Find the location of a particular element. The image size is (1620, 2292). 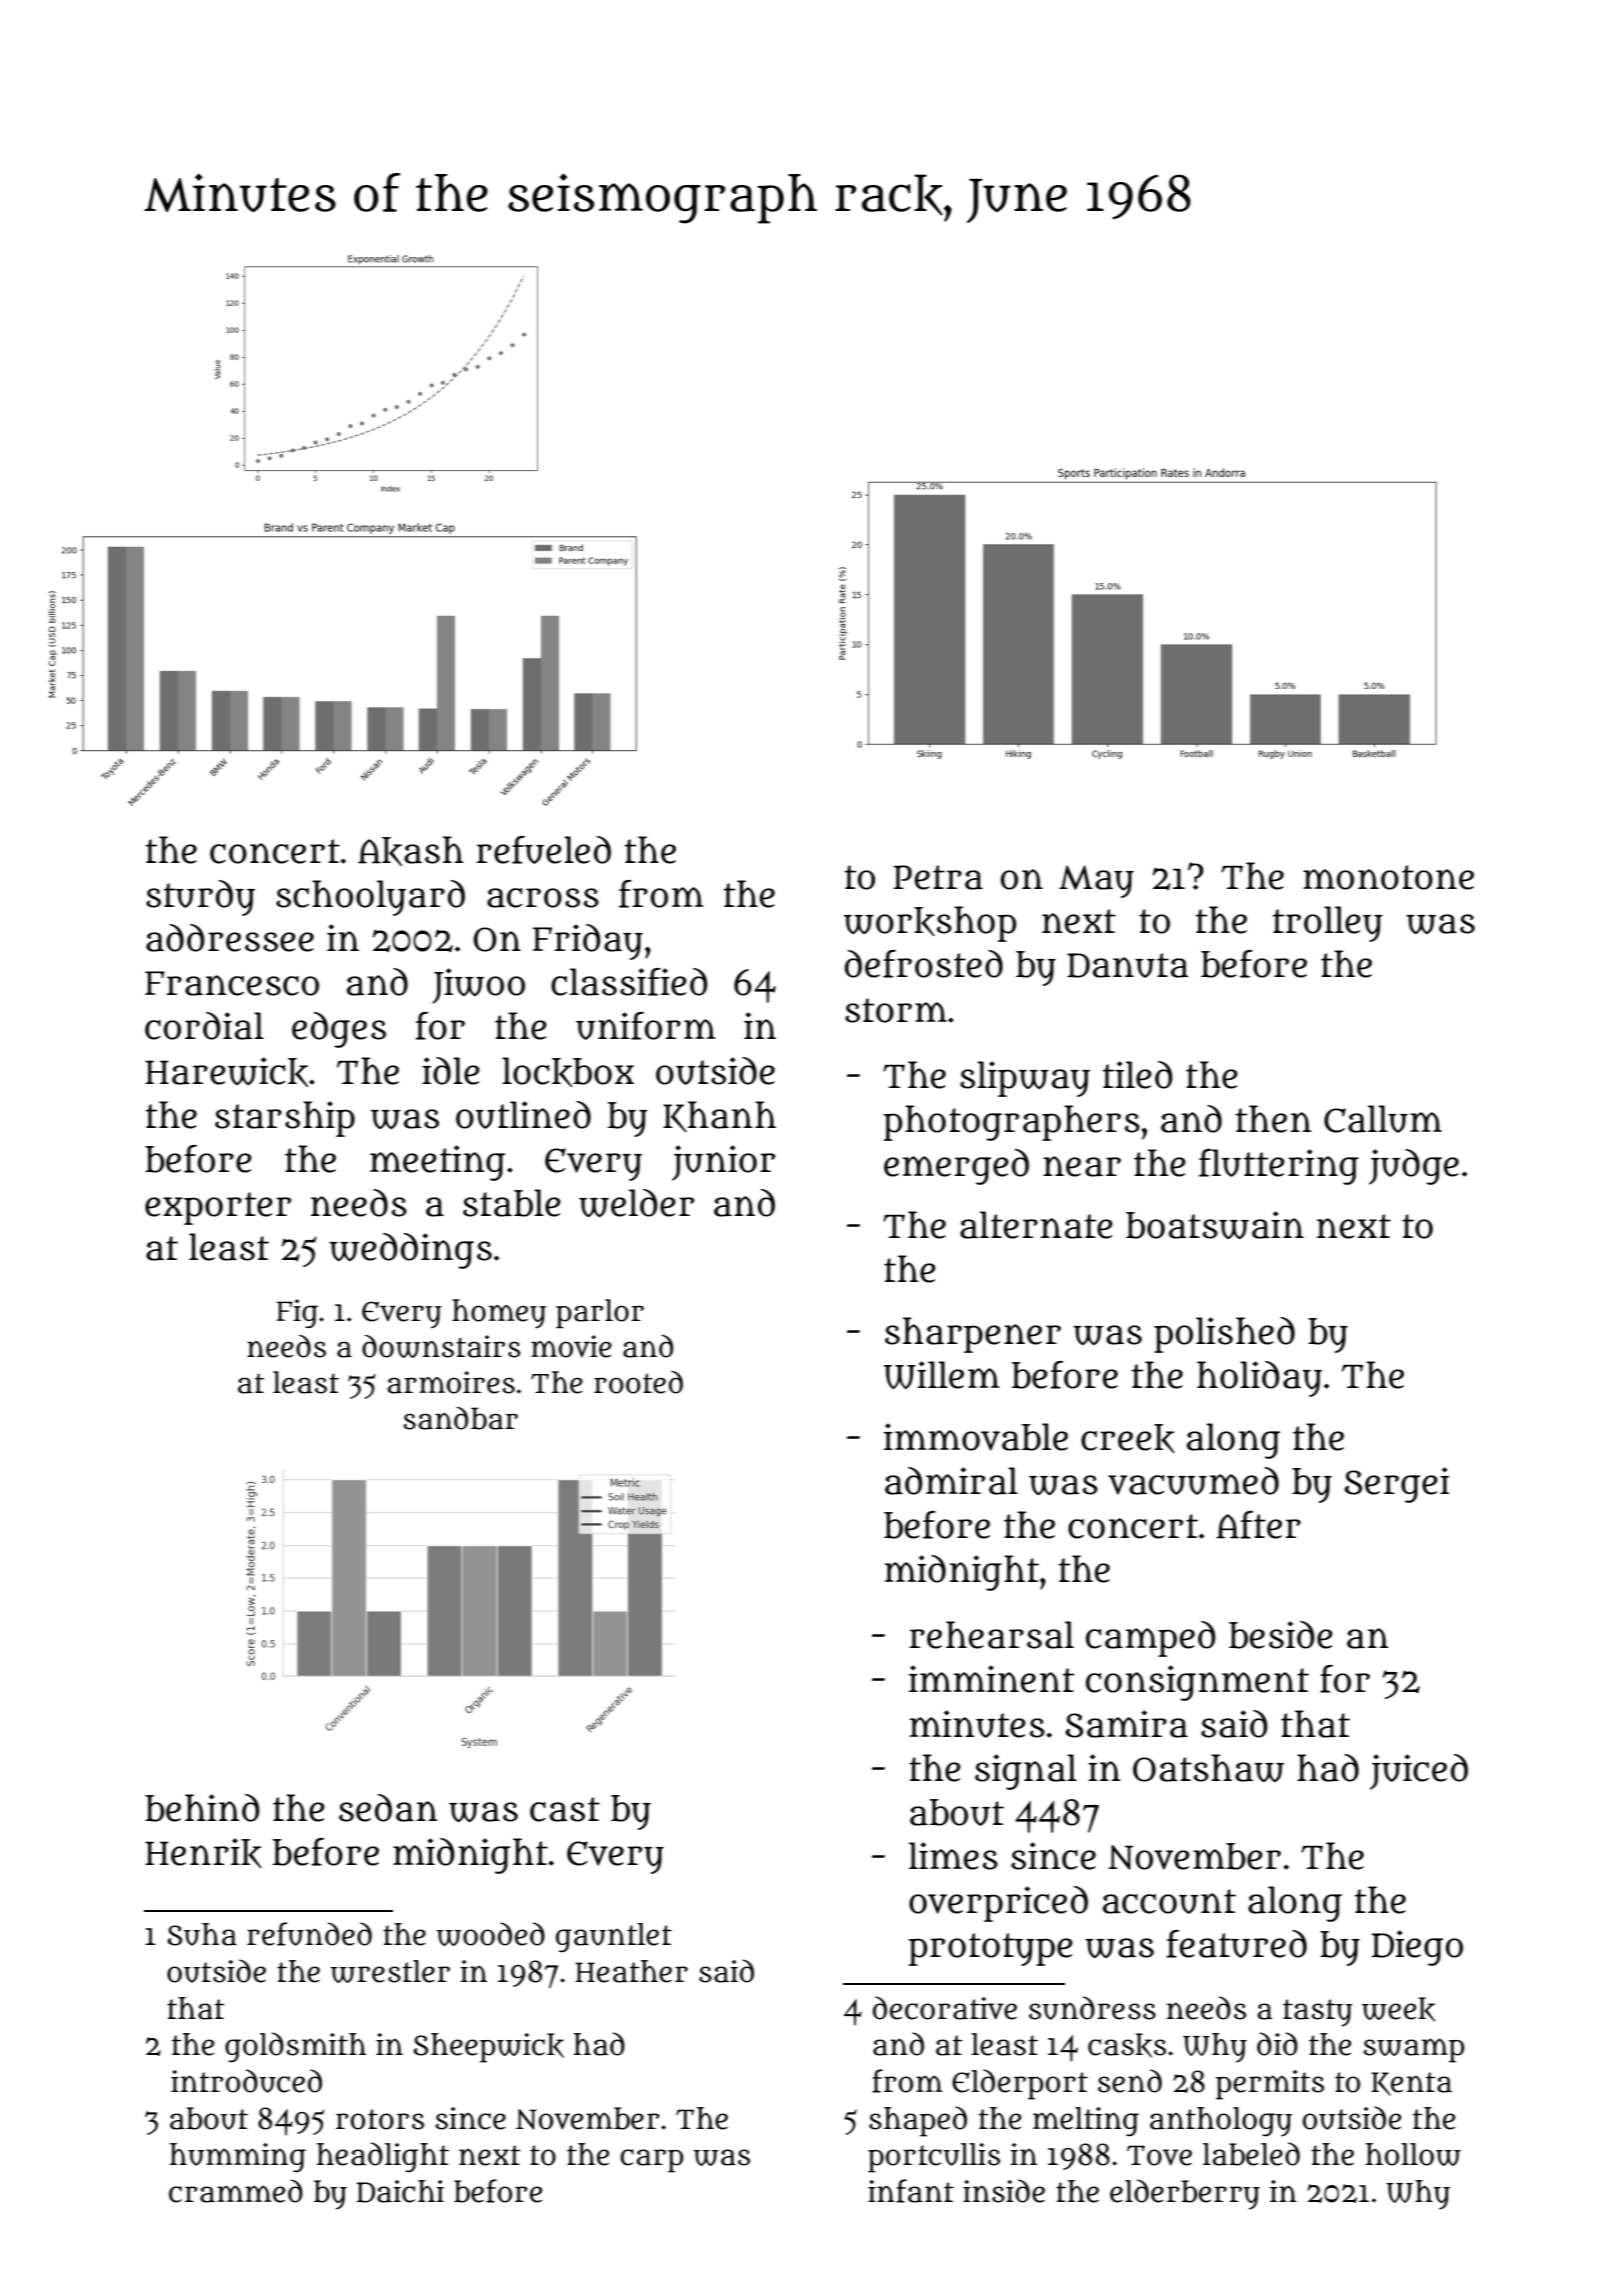

decorative is located at coordinates (945, 2008).
